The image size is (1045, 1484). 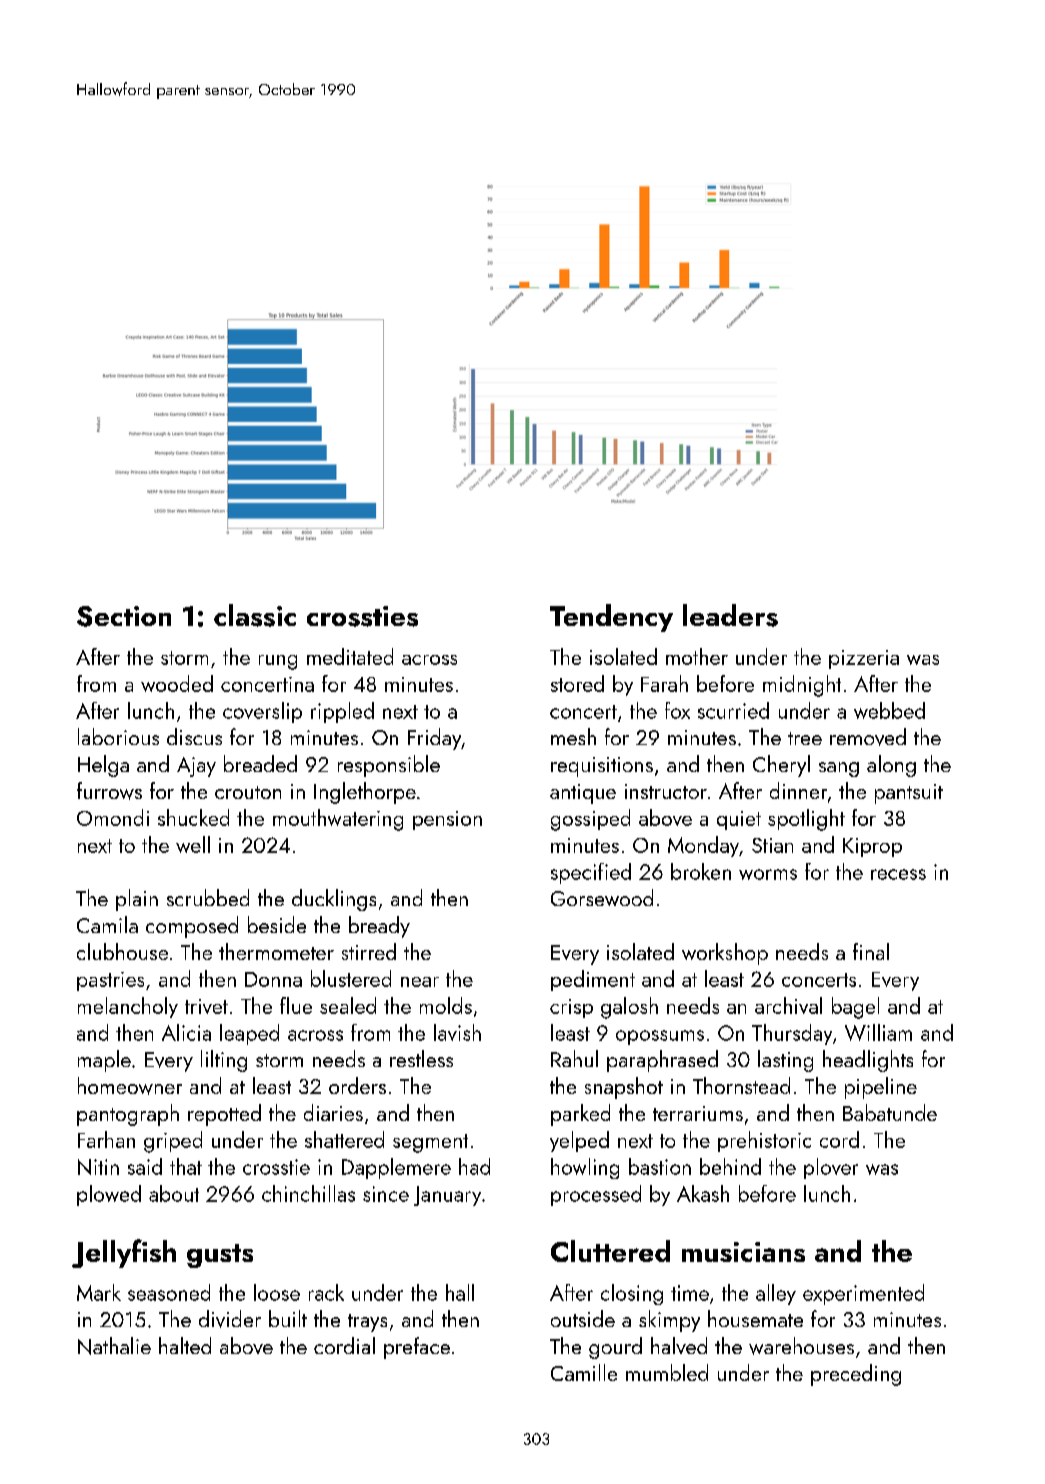 What do you see at coordinates (889, 710) in the page?
I see `webbed` at bounding box center [889, 710].
